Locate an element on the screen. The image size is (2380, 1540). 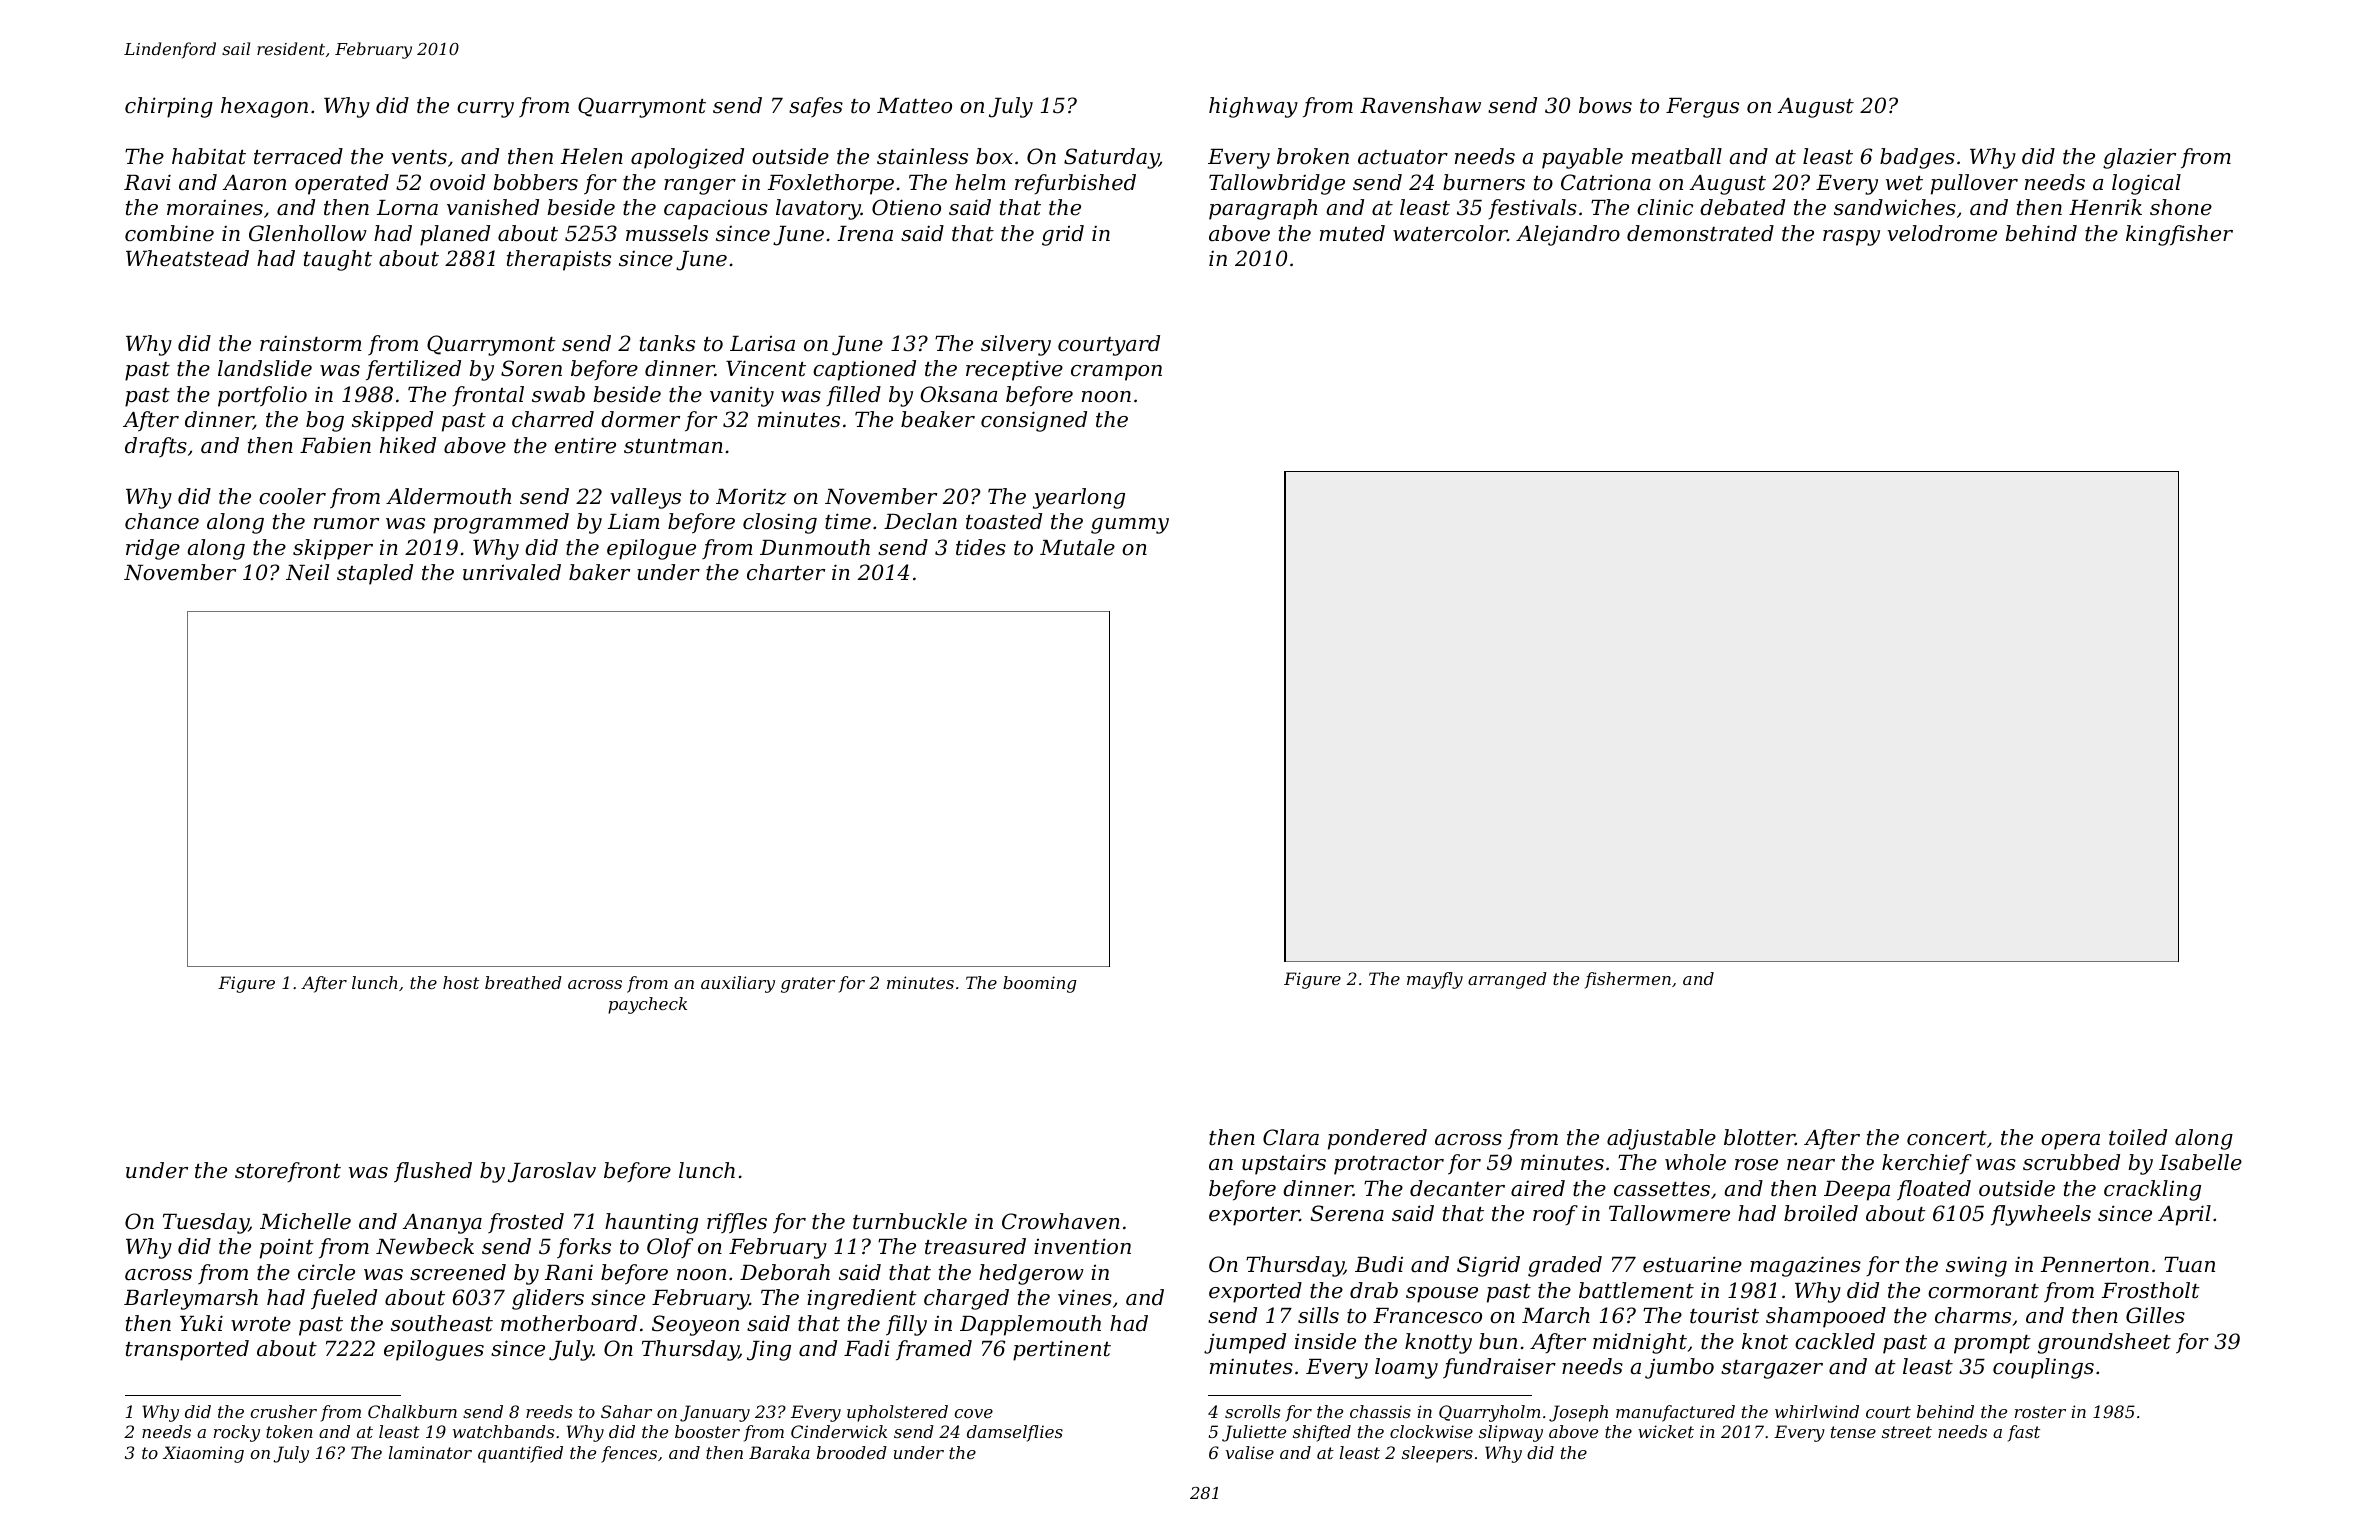
scrubbed is located at coordinates (2071, 1162).
